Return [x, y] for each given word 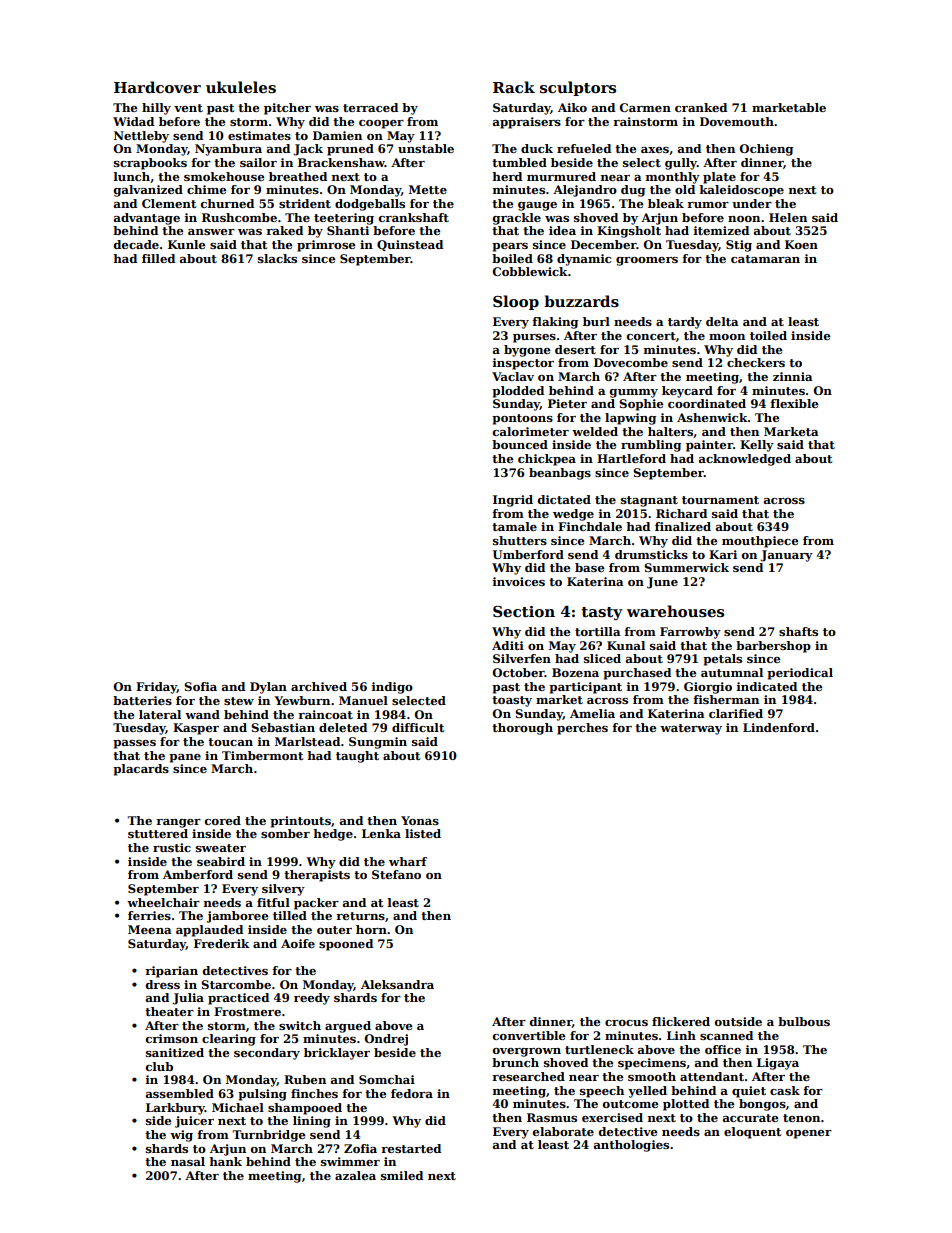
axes [655, 150]
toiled [768, 335]
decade [136, 244]
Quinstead [410, 245]
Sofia [200, 686]
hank [225, 1161]
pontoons [522, 419]
